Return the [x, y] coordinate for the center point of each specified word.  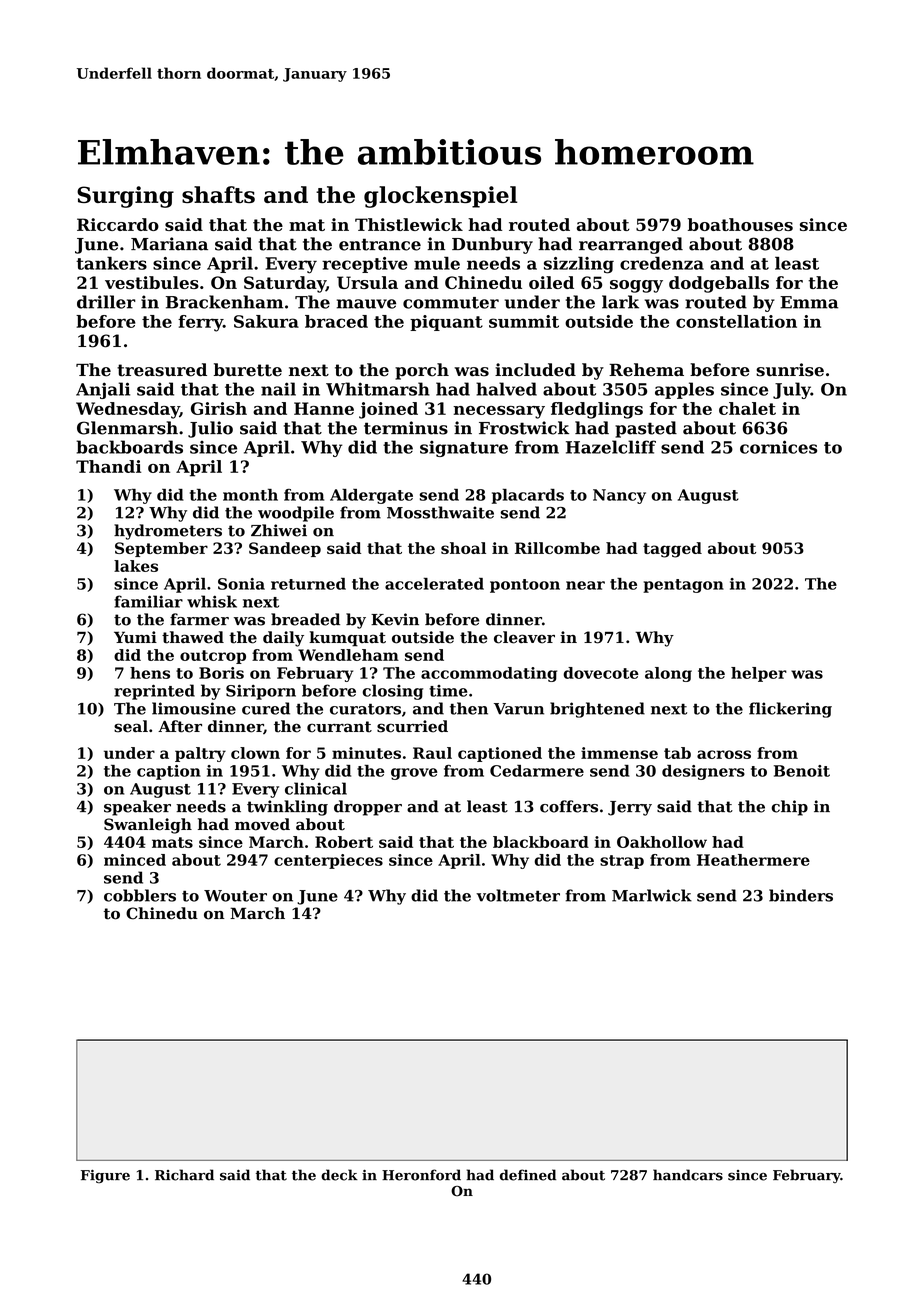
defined [528, 1175]
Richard [184, 1175]
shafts [218, 194]
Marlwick [652, 895]
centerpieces [328, 861]
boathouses [740, 224]
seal [131, 726]
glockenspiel [440, 197]
